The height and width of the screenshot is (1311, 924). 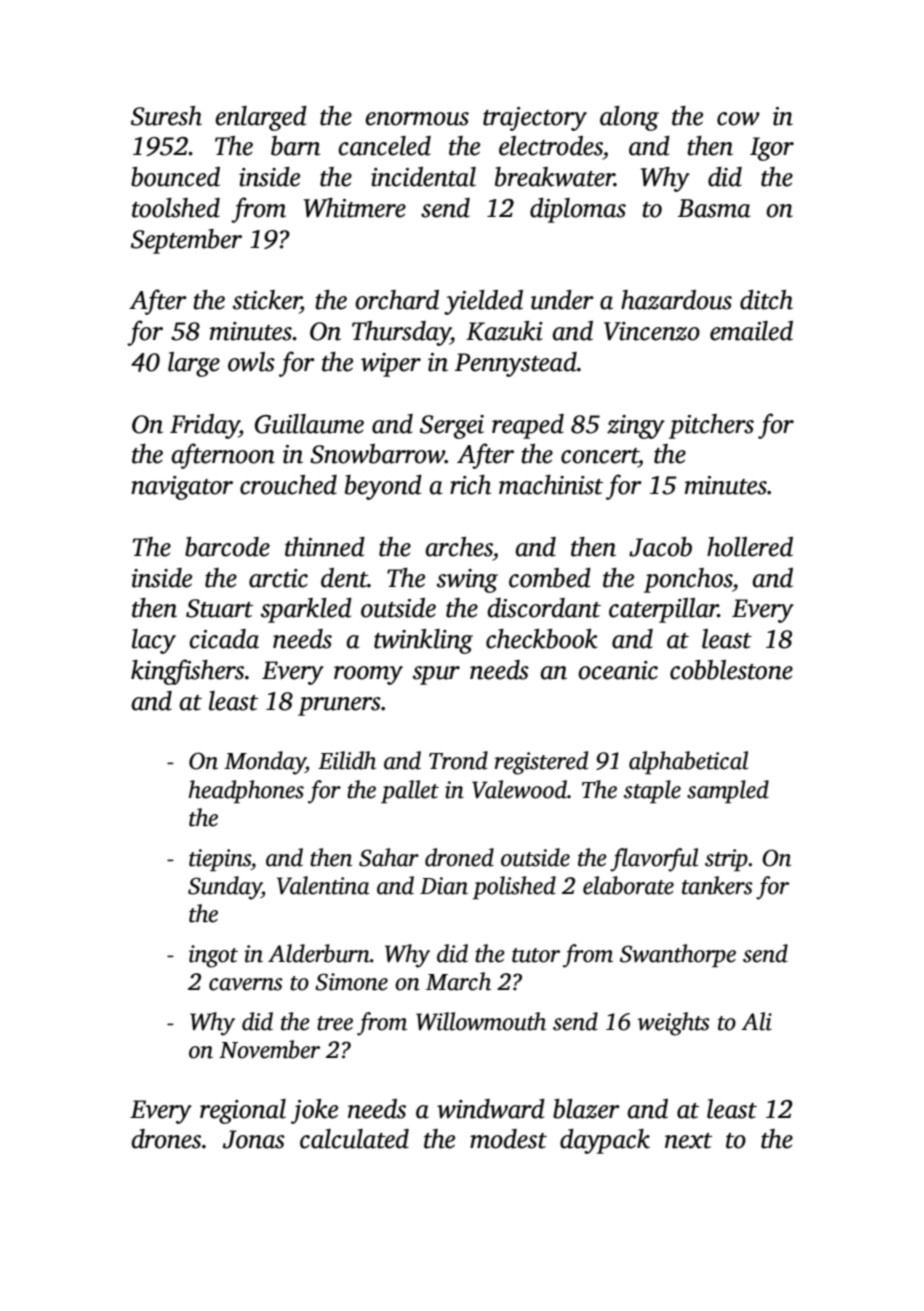 I want to click on polished, so click(x=514, y=887).
